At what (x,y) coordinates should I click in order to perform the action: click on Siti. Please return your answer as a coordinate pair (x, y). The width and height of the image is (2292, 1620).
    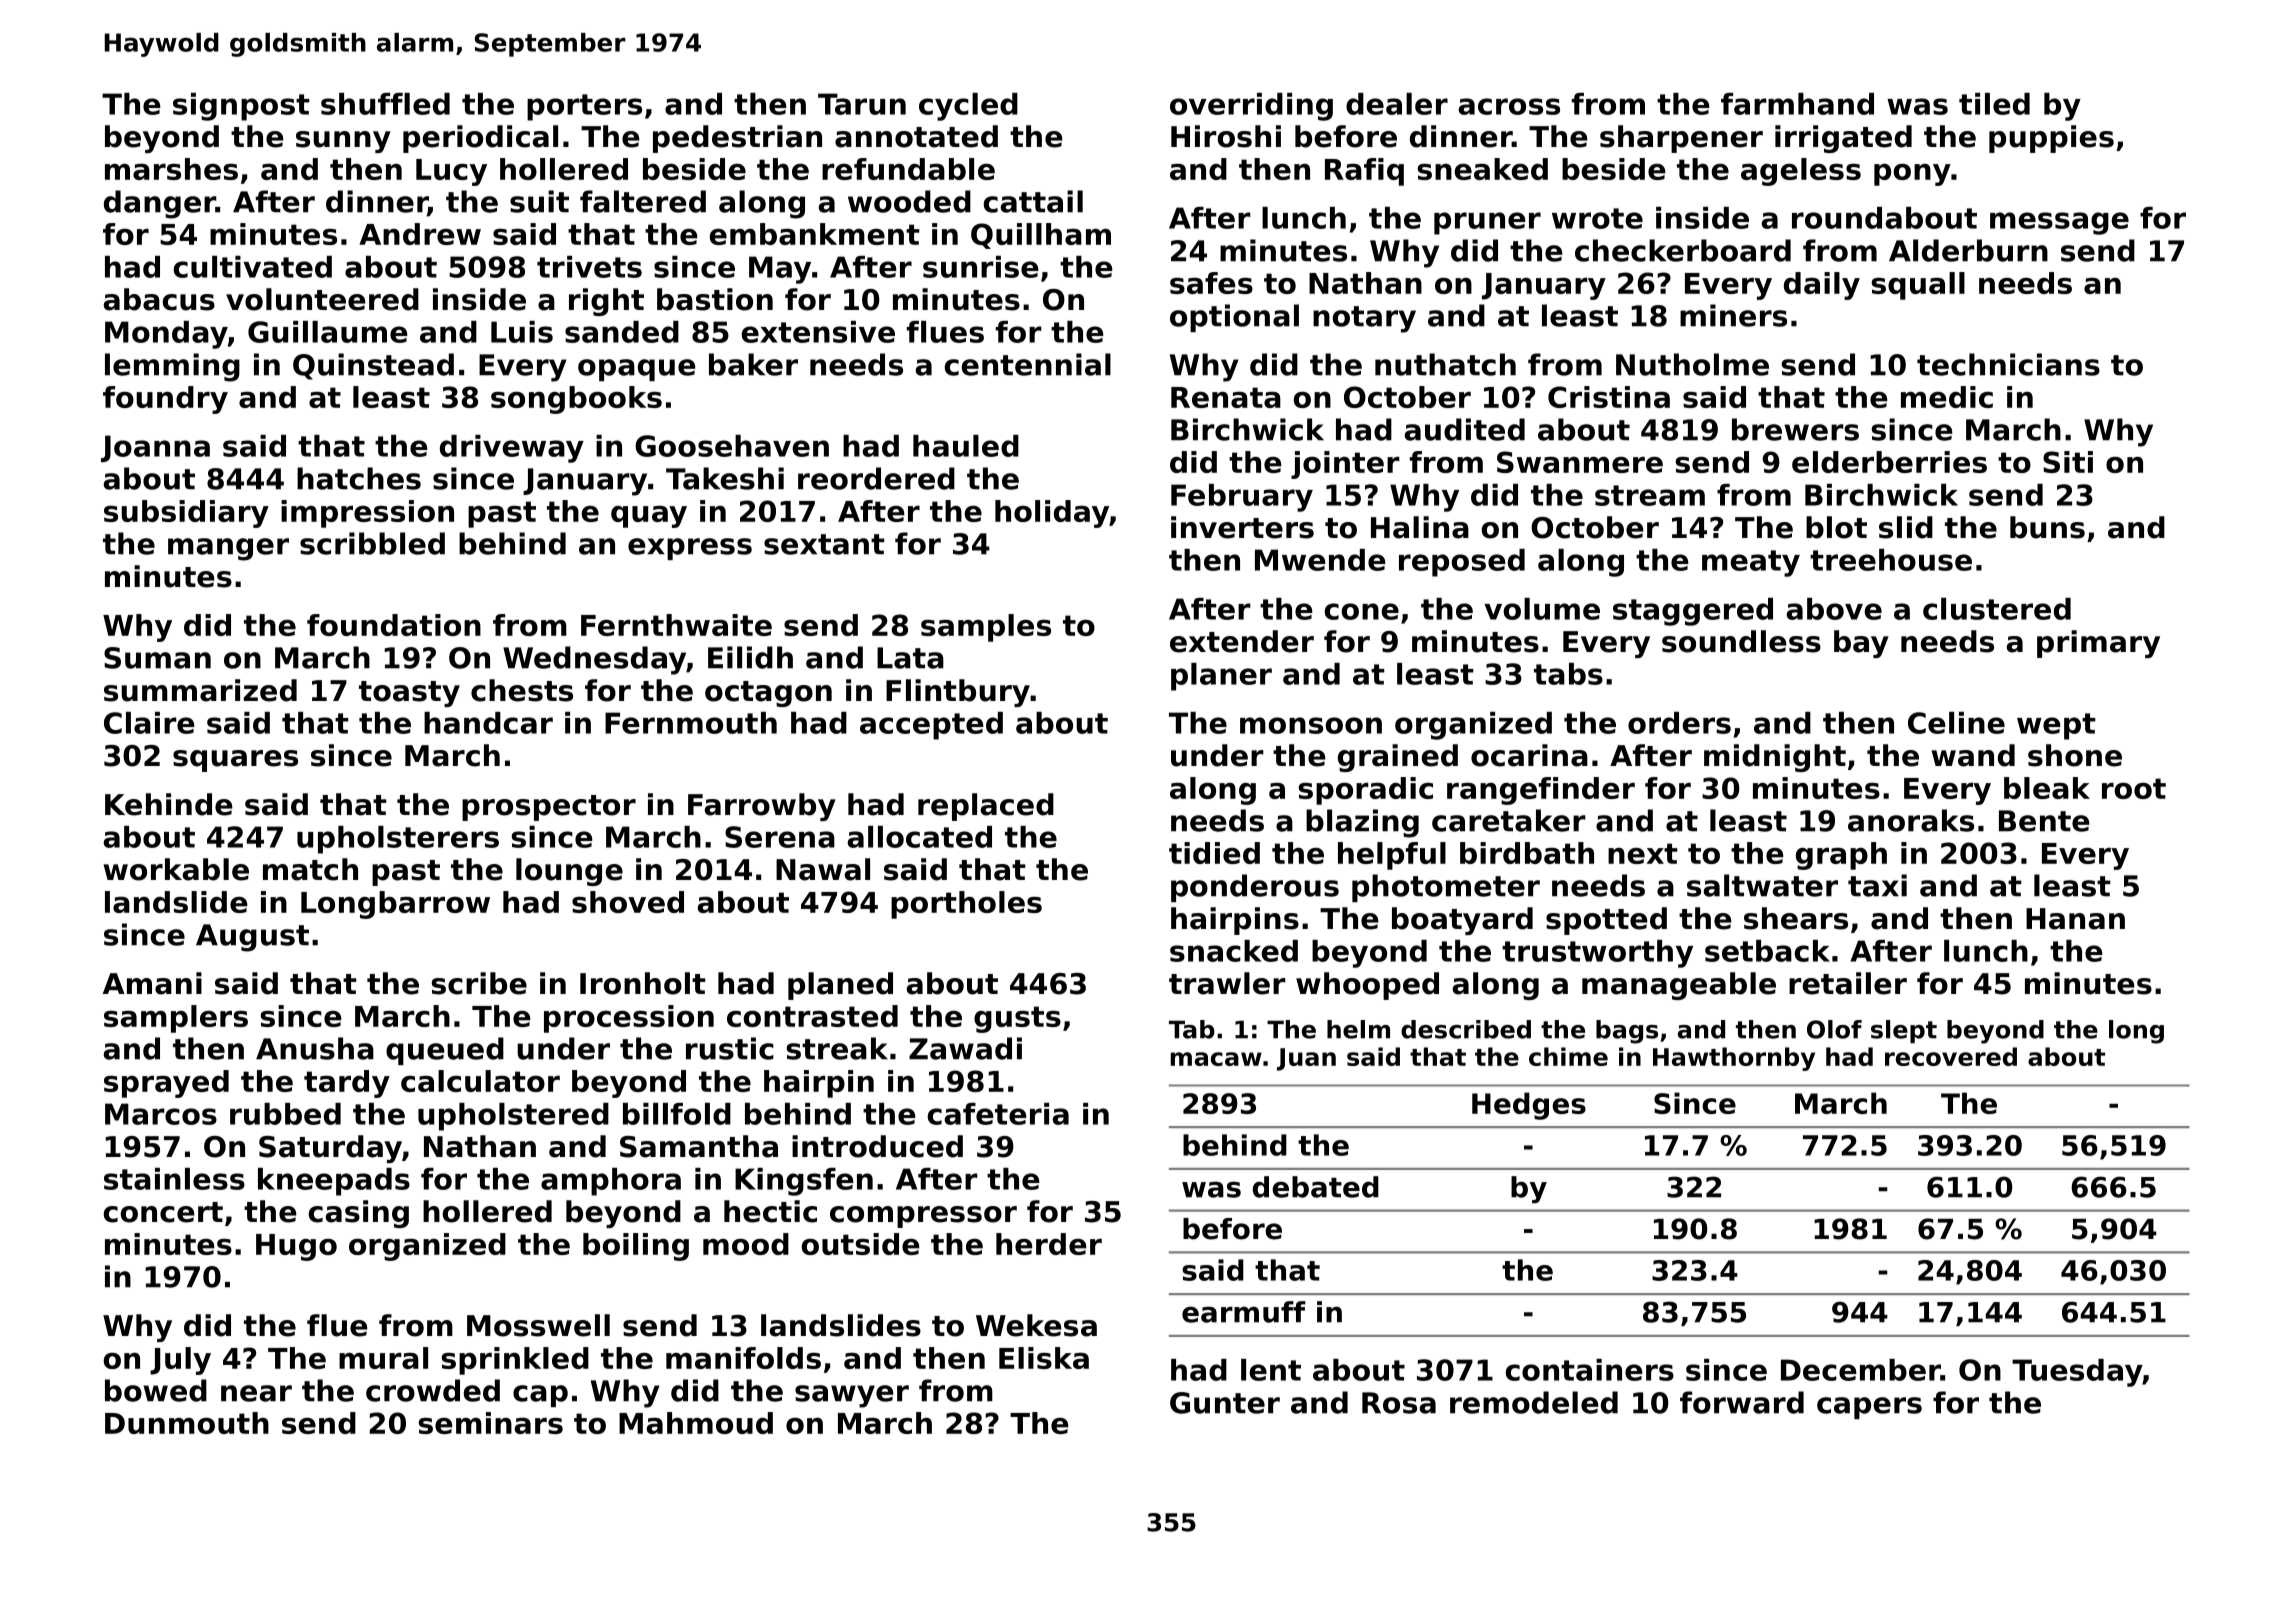
    Looking at the image, I should click on (2068, 462).
